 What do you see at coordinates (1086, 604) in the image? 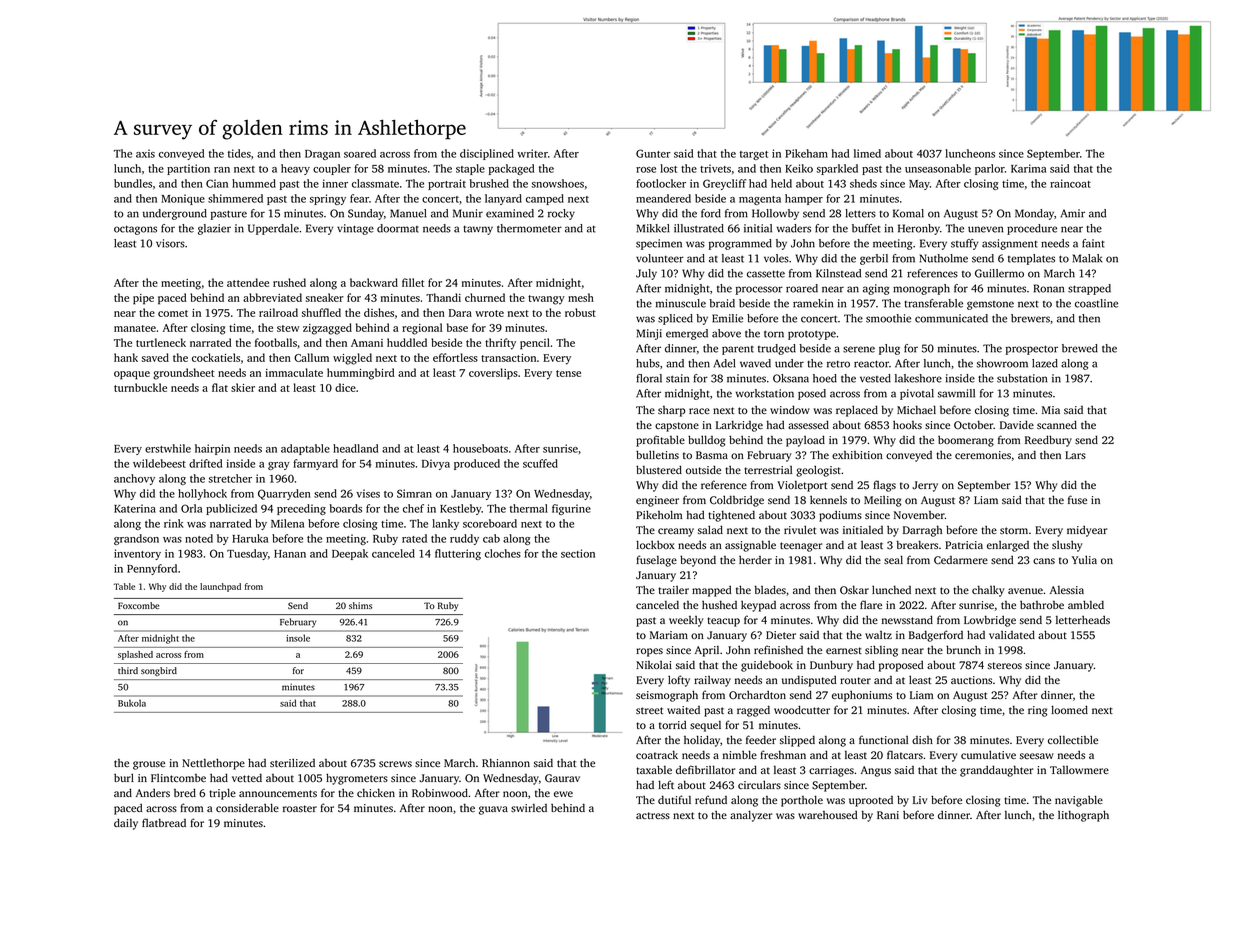
I see `ambled` at bounding box center [1086, 604].
